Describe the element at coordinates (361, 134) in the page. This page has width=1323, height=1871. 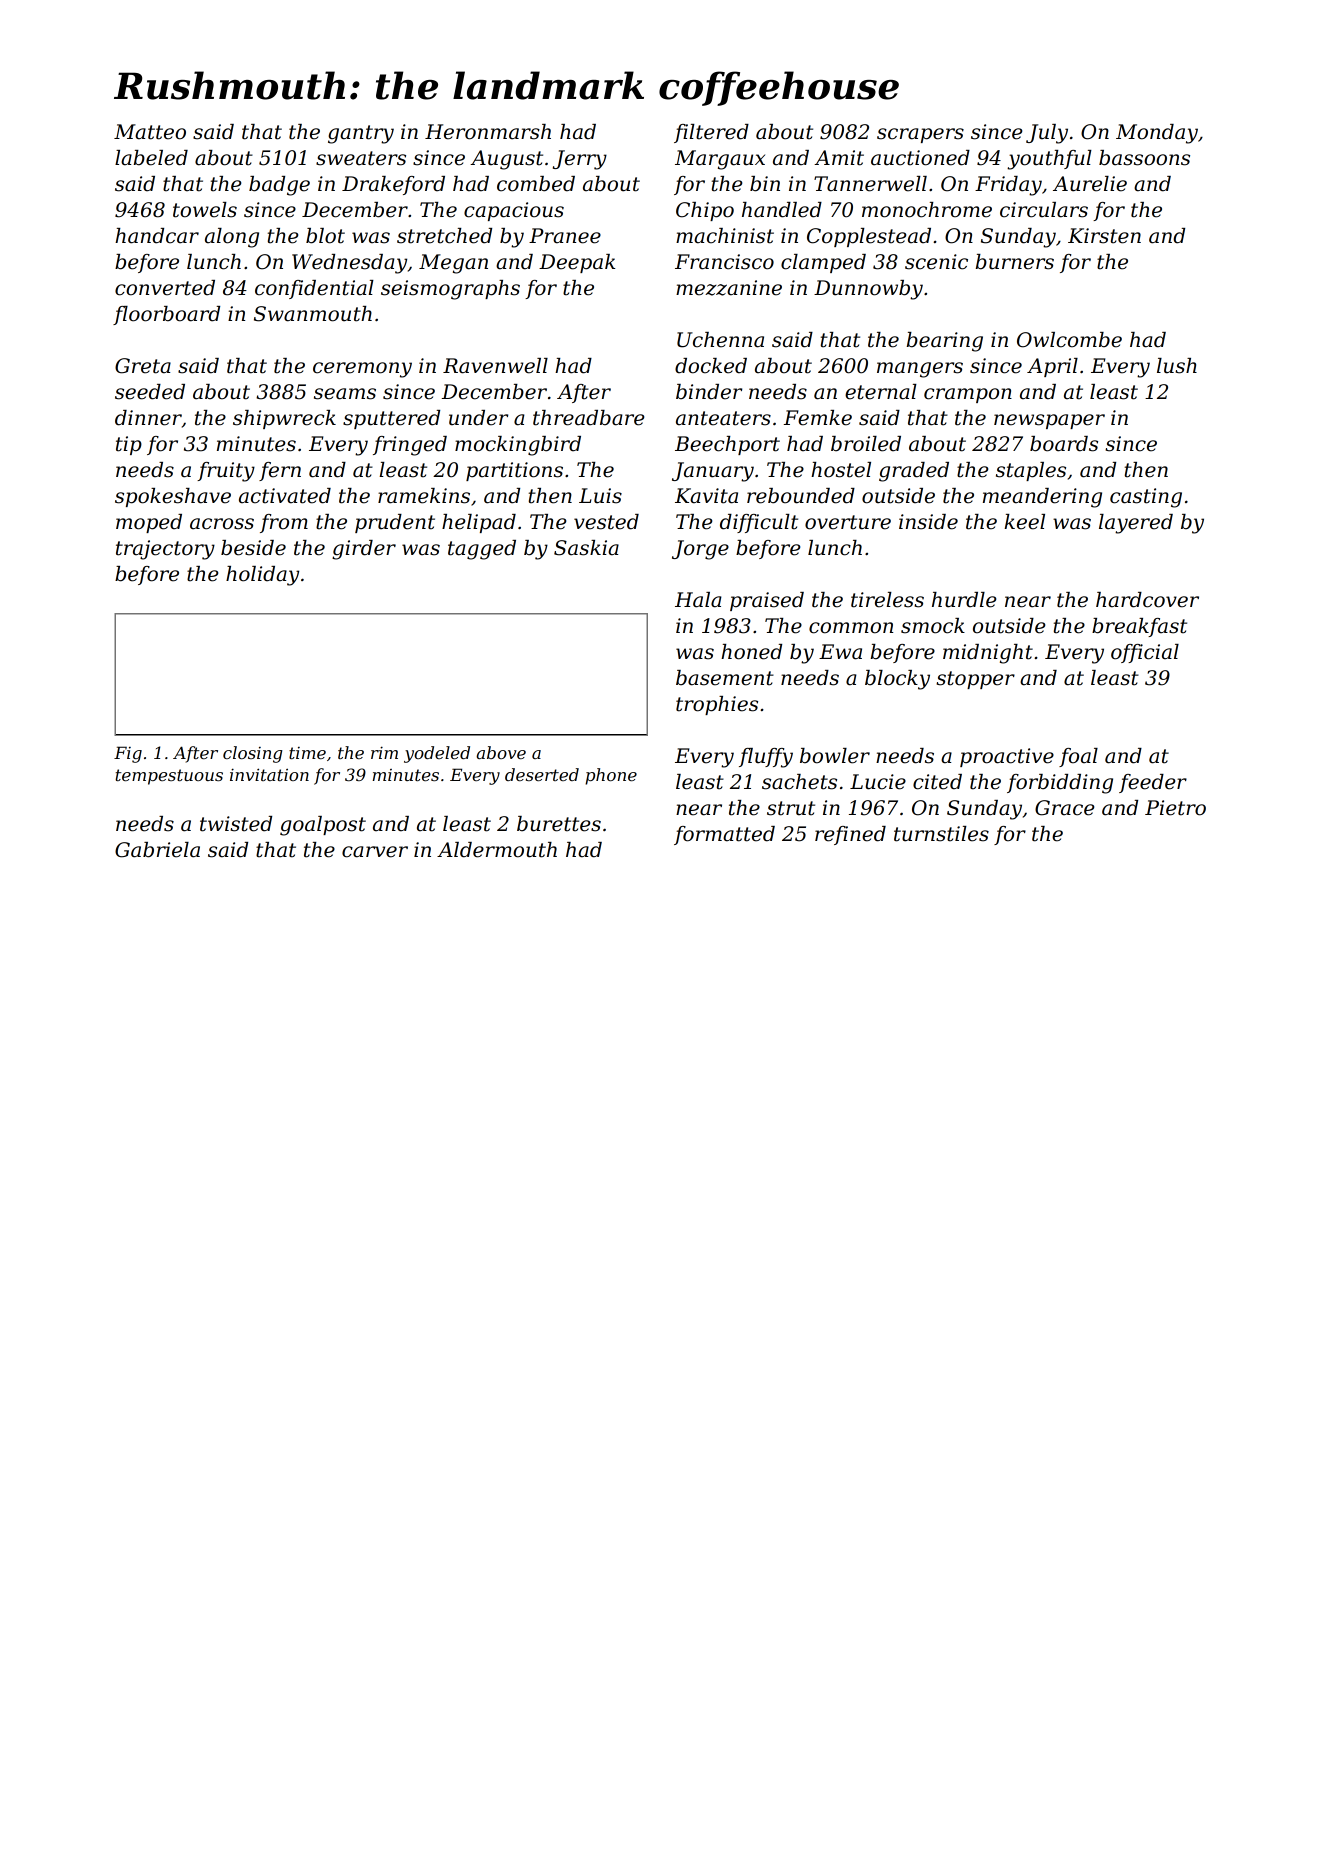
I see `gantry` at that location.
